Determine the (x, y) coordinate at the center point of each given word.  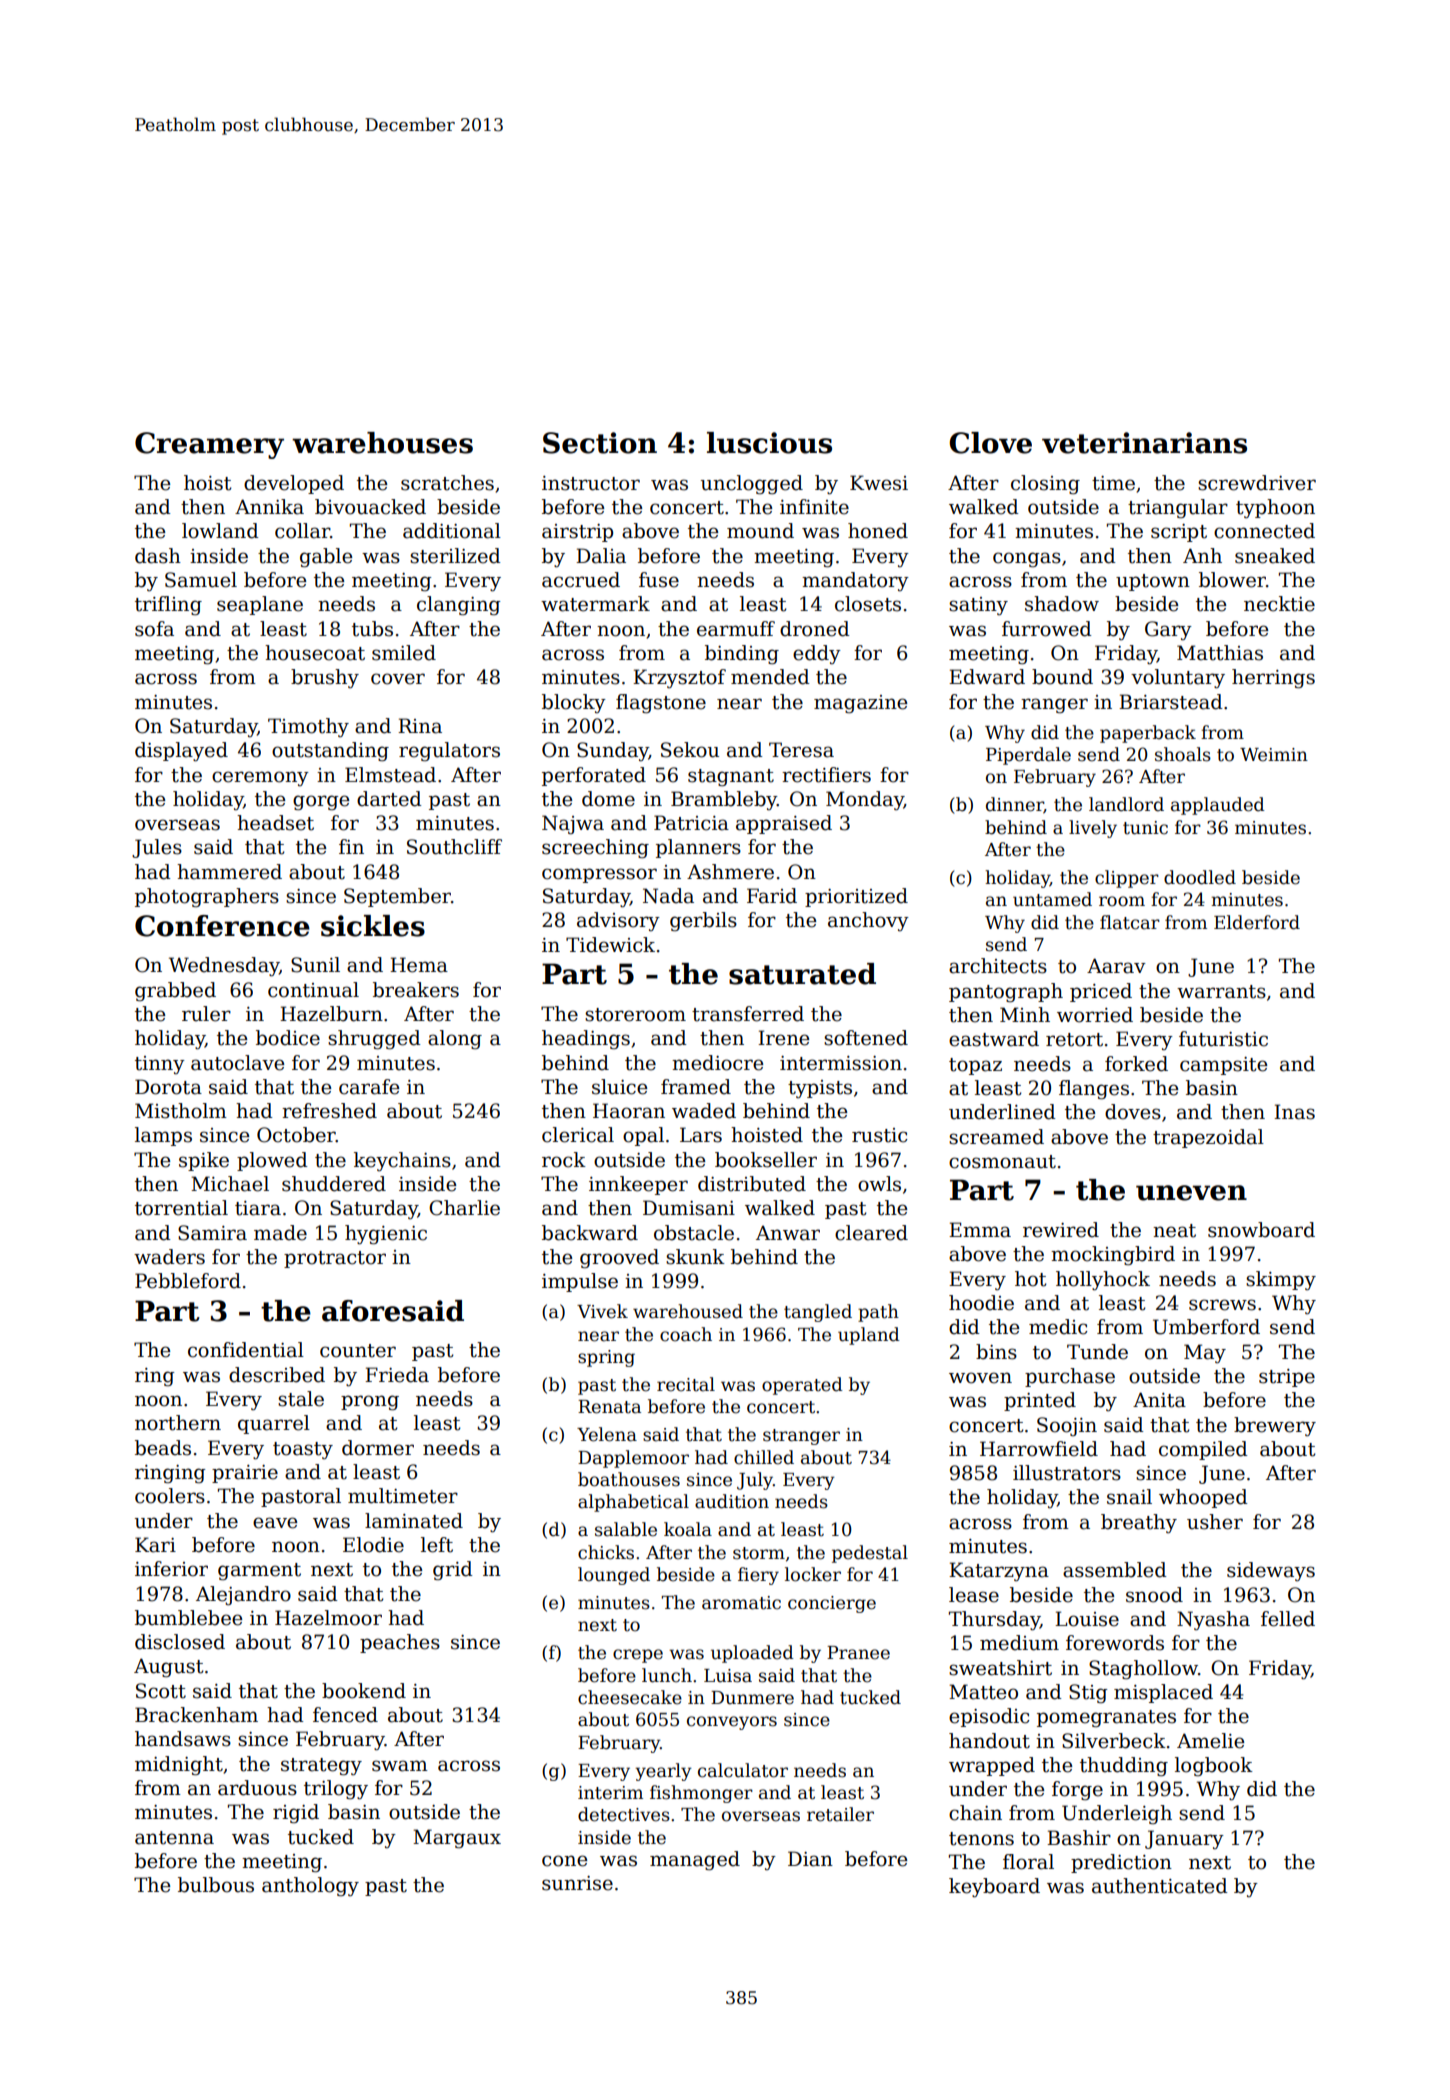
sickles (373, 926)
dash (158, 556)
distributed (752, 1184)
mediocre (717, 1063)
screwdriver (1257, 483)
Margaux (457, 1838)
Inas (1294, 1112)
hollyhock (1103, 1281)
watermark (595, 604)
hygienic (386, 1235)
